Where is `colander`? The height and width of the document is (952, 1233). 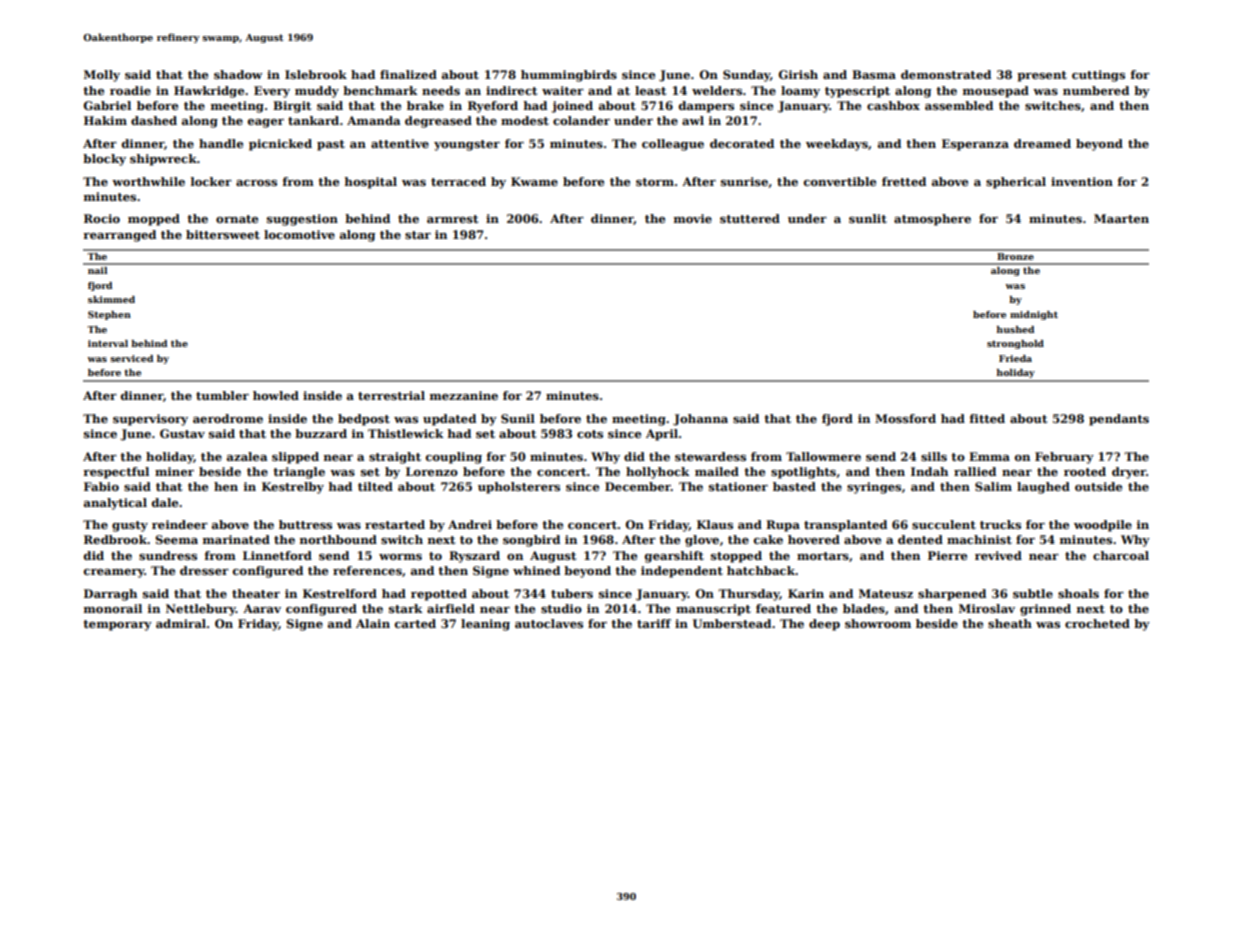
colander is located at coordinates (581, 120).
